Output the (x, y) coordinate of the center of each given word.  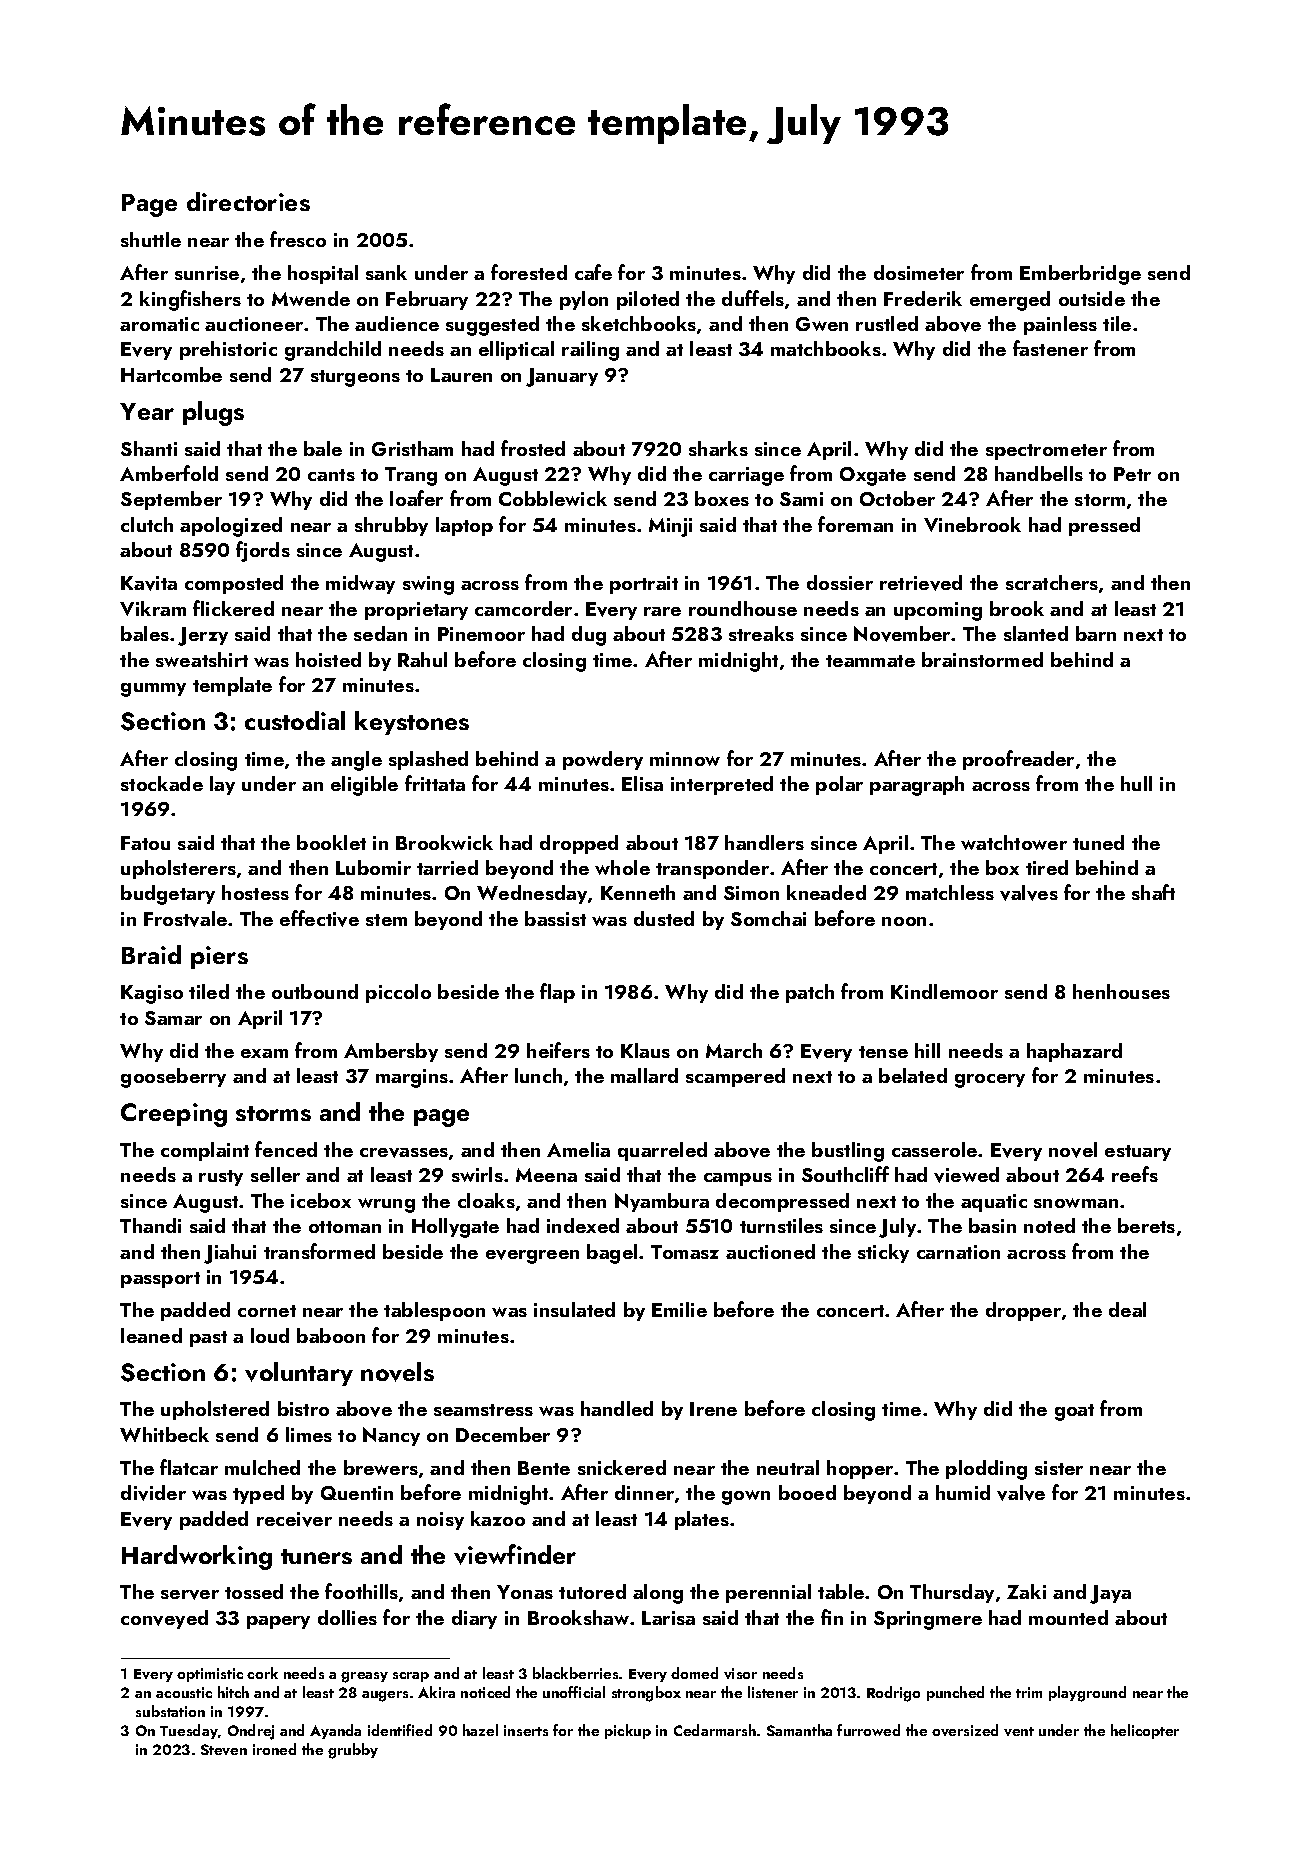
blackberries (575, 1673)
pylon (584, 300)
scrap (411, 1677)
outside (1092, 298)
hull (1136, 783)
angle (356, 761)
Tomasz (685, 1252)
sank (386, 272)
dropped (579, 844)
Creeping (174, 1115)
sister (1059, 1468)
